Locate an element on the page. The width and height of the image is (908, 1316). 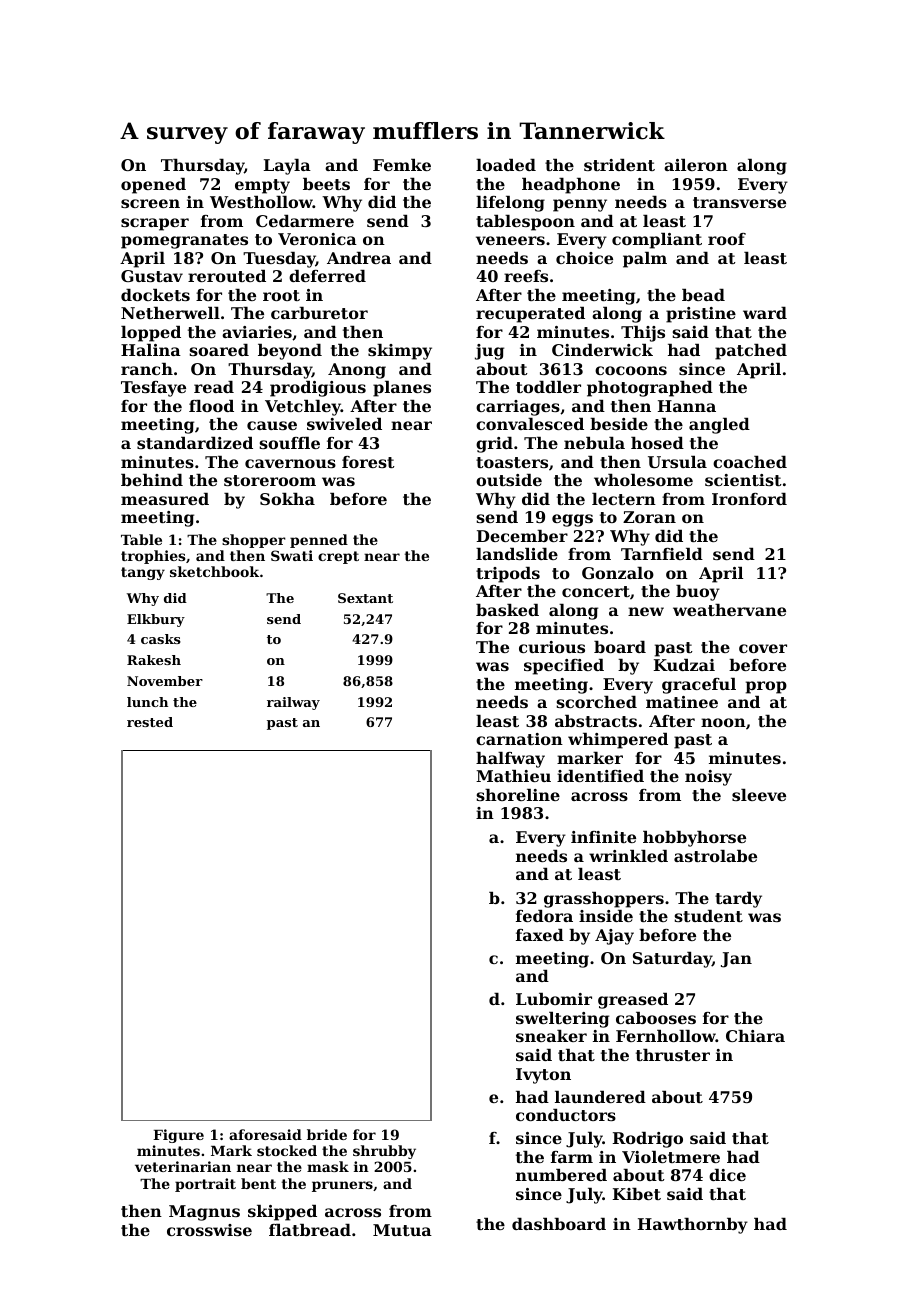
rested is located at coordinates (150, 722).
